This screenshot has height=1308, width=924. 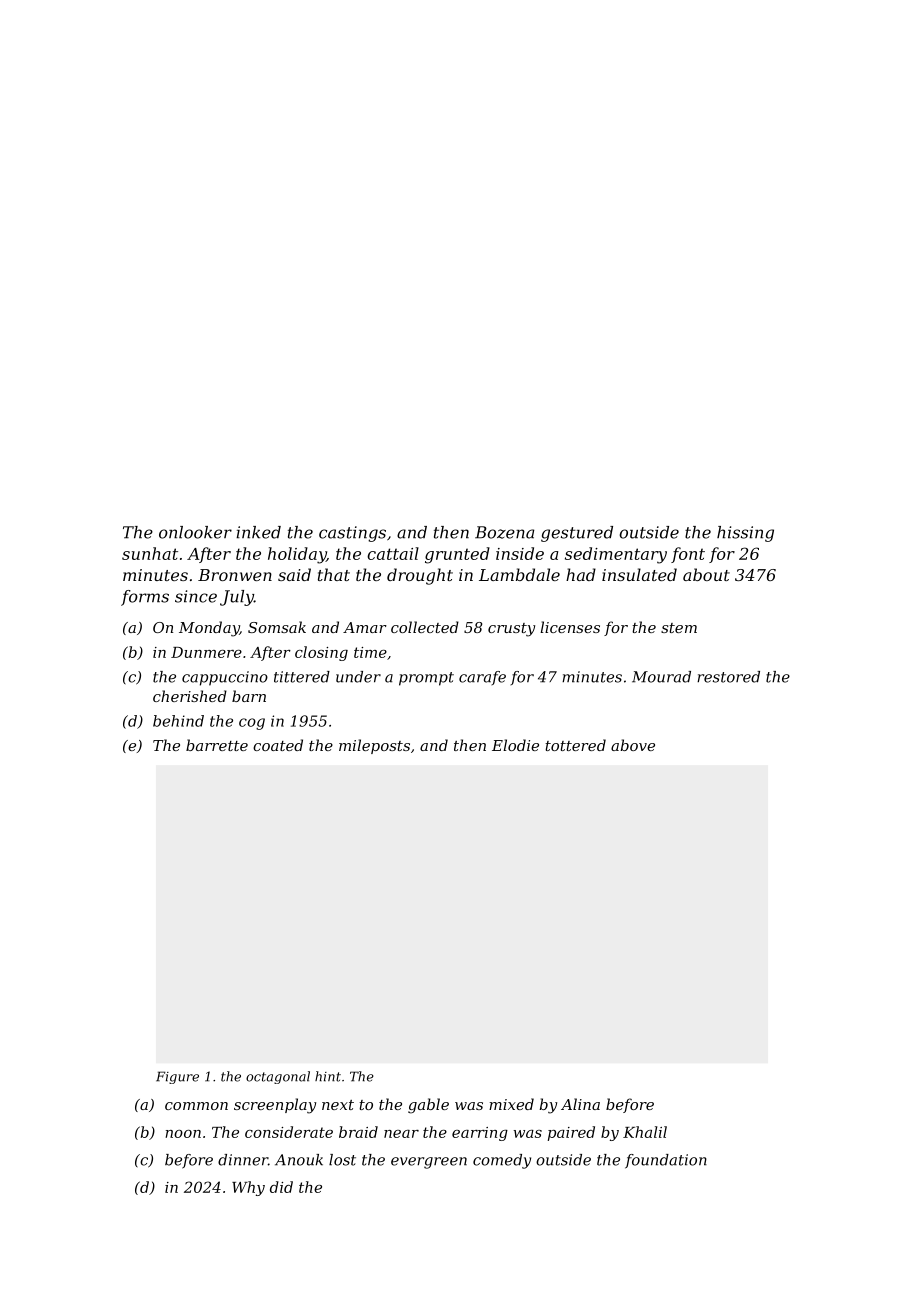 What do you see at coordinates (577, 534) in the screenshot?
I see `gestured` at bounding box center [577, 534].
